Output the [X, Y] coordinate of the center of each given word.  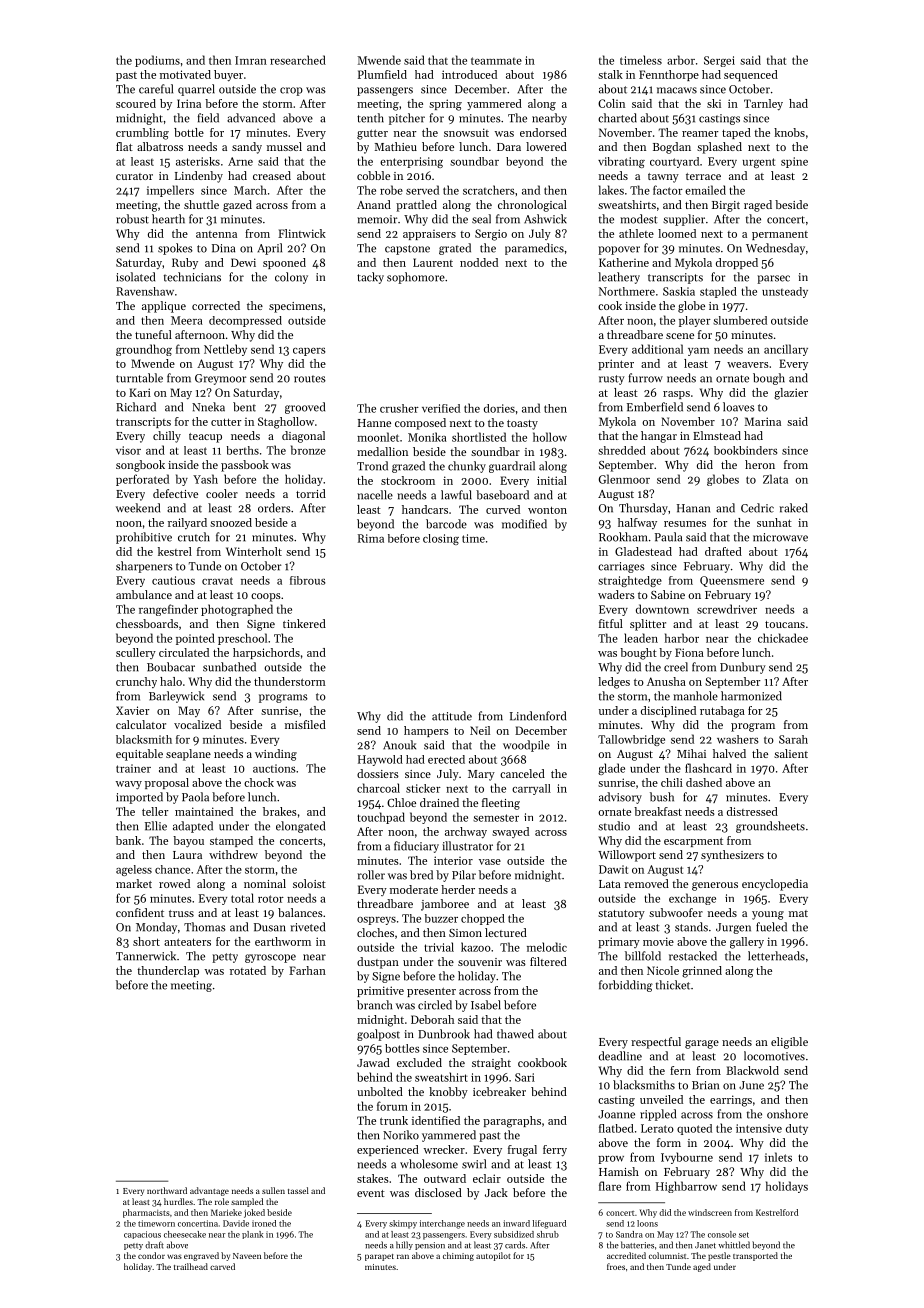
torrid [311, 493]
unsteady [785, 292]
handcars [425, 509]
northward [167, 1190]
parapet [379, 1257]
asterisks [198, 161]
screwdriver [727, 609]
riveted [308, 927]
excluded [419, 1062]
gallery [747, 943]
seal [481, 219]
